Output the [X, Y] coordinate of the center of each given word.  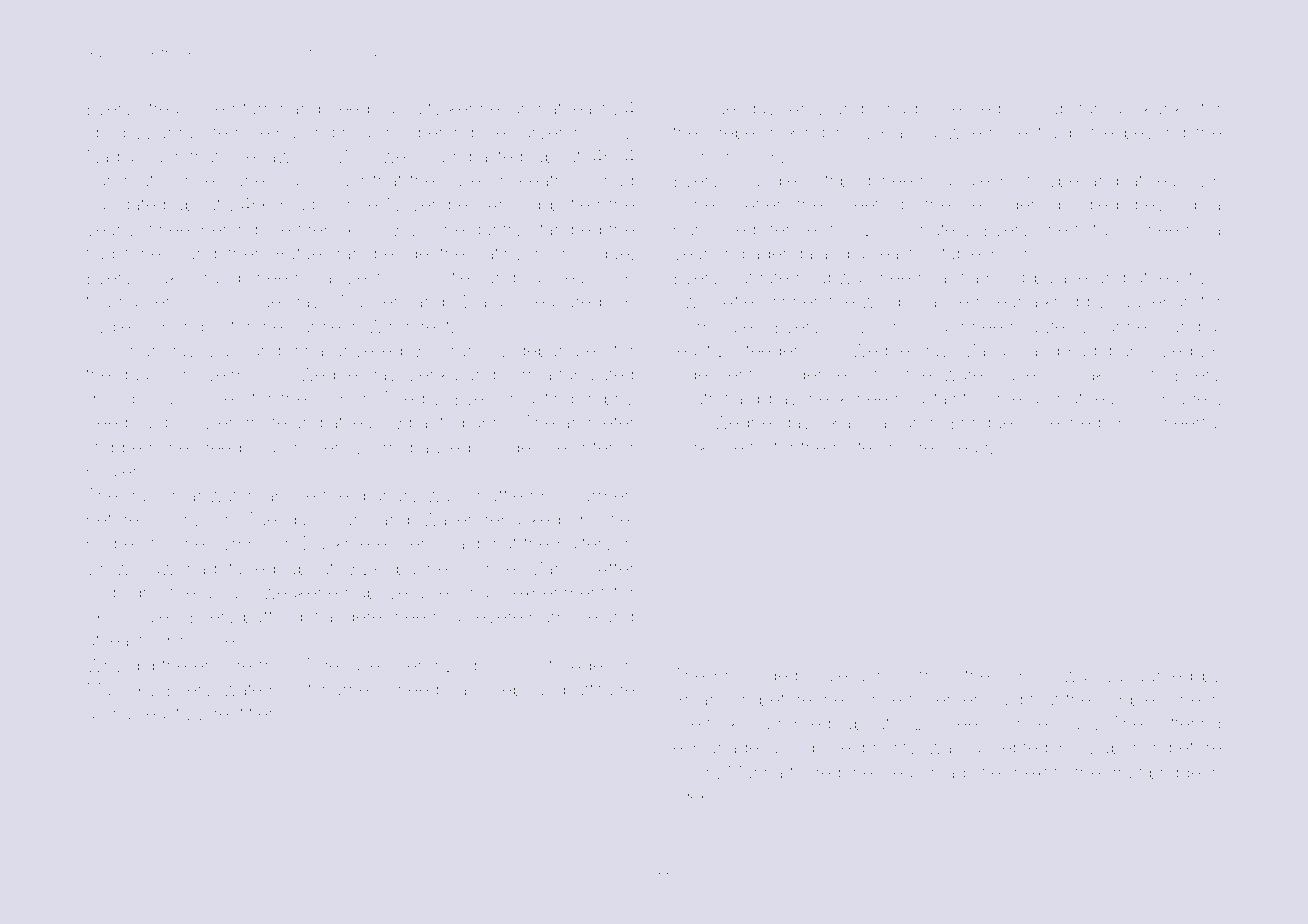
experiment [559, 594]
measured [560, 301]
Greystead [946, 449]
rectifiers [249, 713]
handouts [124, 180]
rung [222, 280]
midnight [122, 594]
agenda [782, 255]
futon [1113, 229]
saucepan [1153, 304]
